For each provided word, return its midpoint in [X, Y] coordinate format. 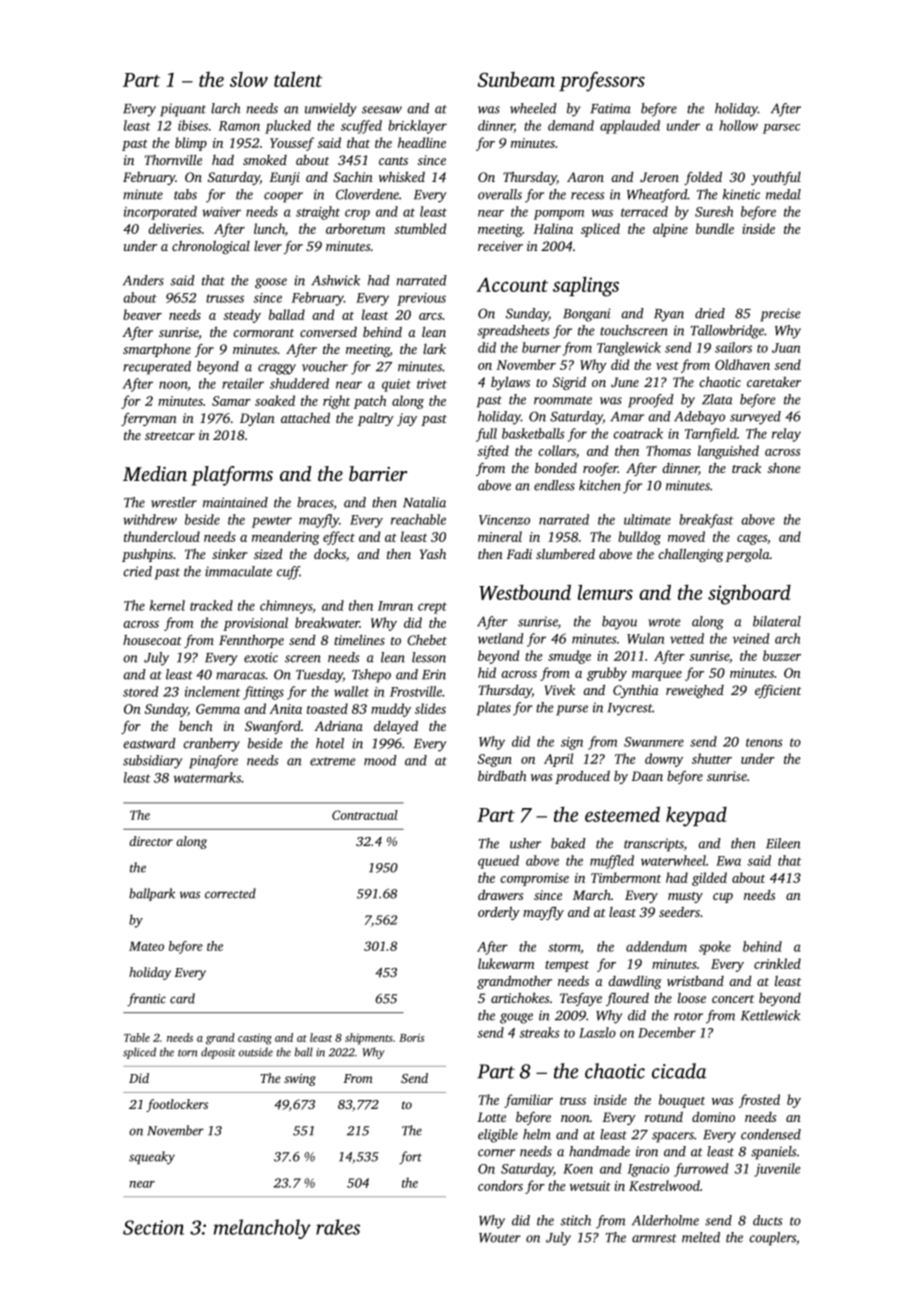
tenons [764, 742]
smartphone [157, 350]
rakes [338, 1227]
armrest [654, 1238]
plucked [288, 127]
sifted [493, 452]
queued [498, 862]
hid [487, 672]
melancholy [262, 1229]
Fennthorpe [251, 641]
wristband [695, 980]
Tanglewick [629, 349]
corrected [230, 893]
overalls [500, 194]
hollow [738, 125]
